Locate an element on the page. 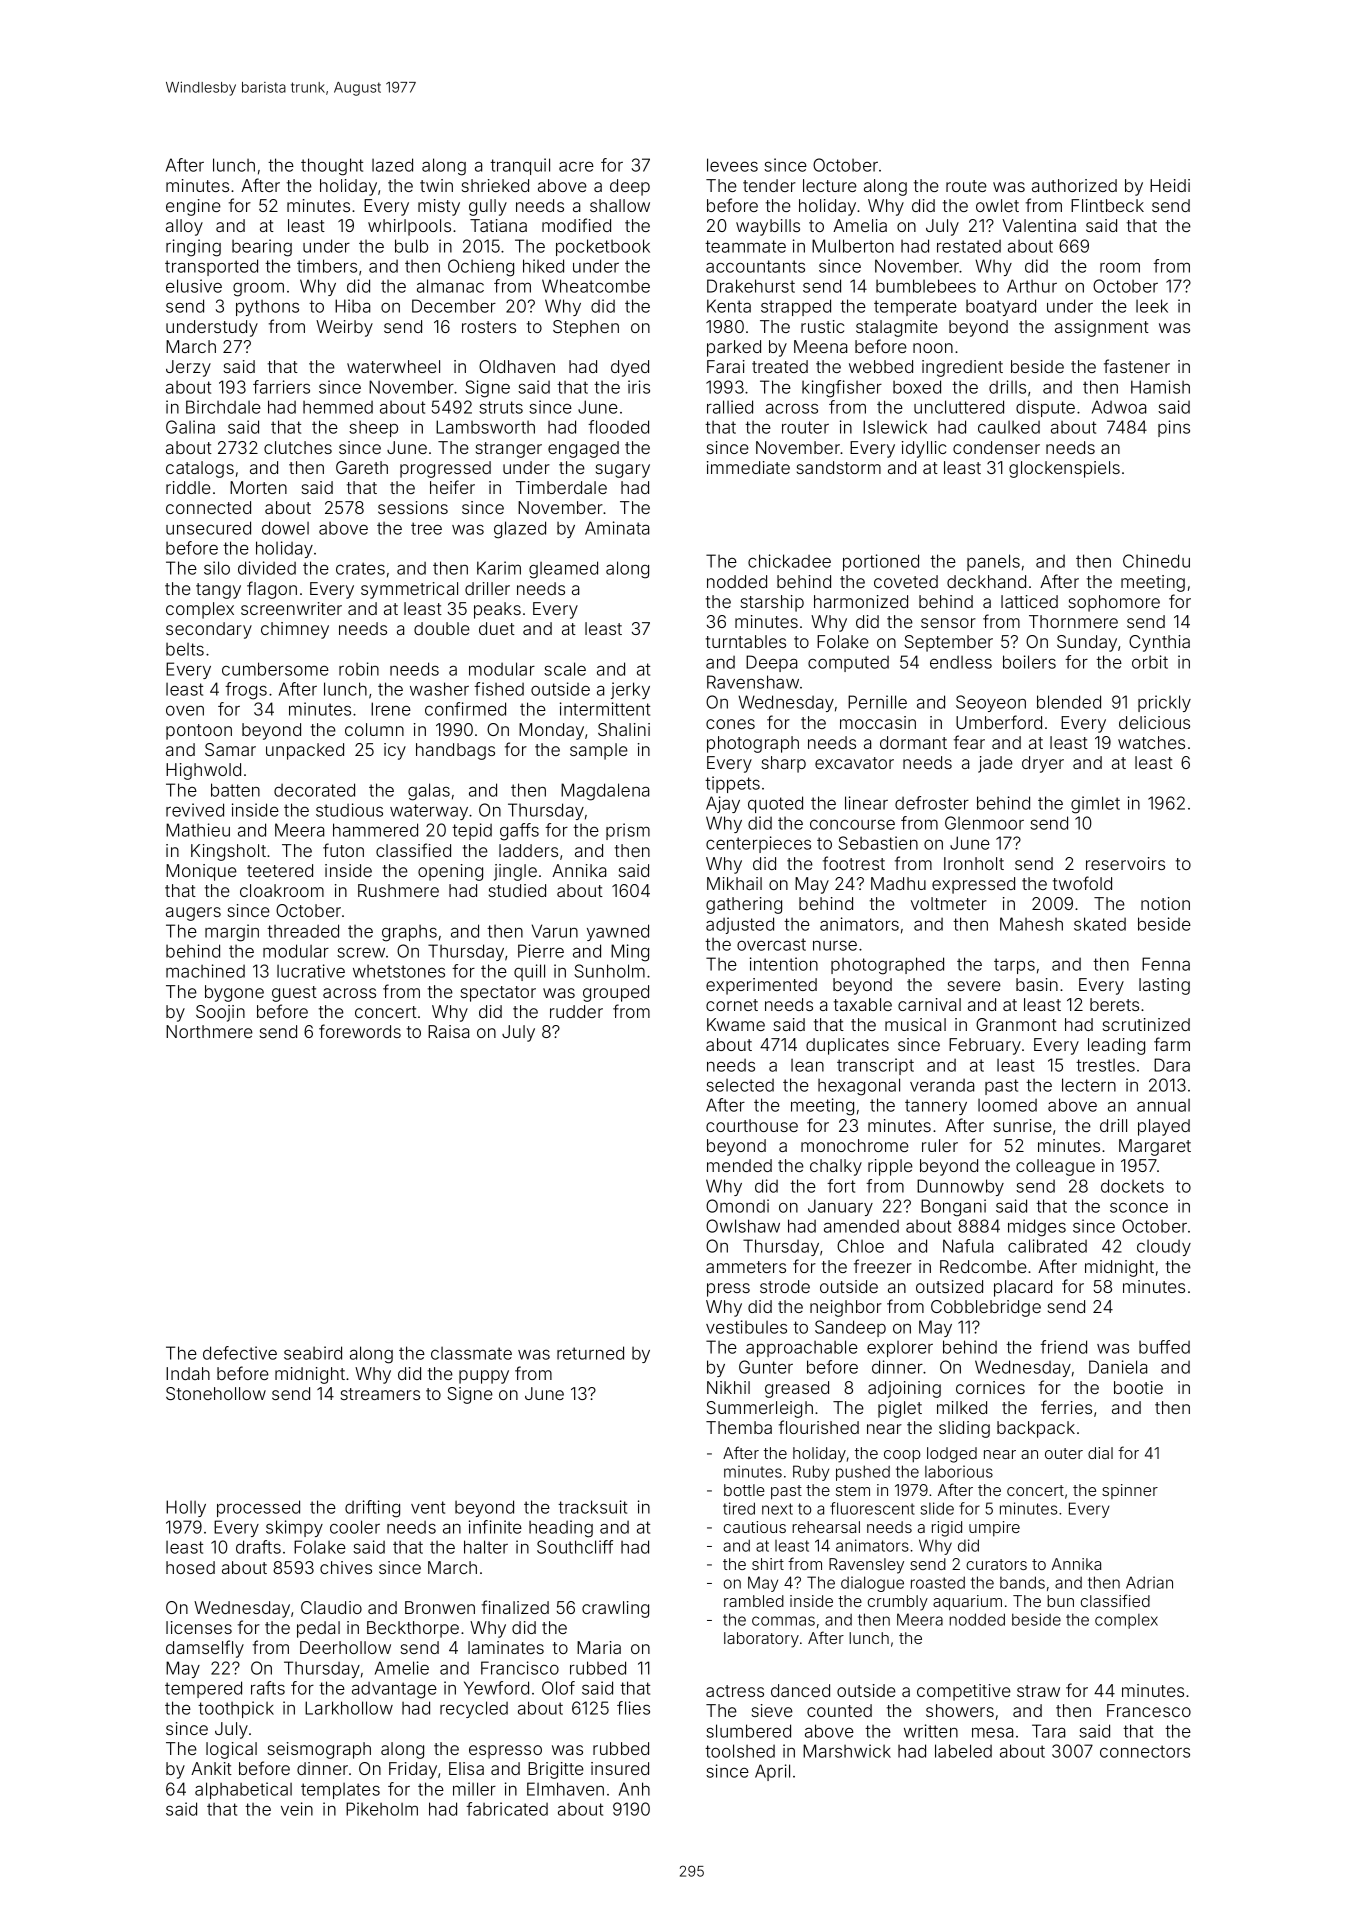  returned is located at coordinates (590, 1353).
